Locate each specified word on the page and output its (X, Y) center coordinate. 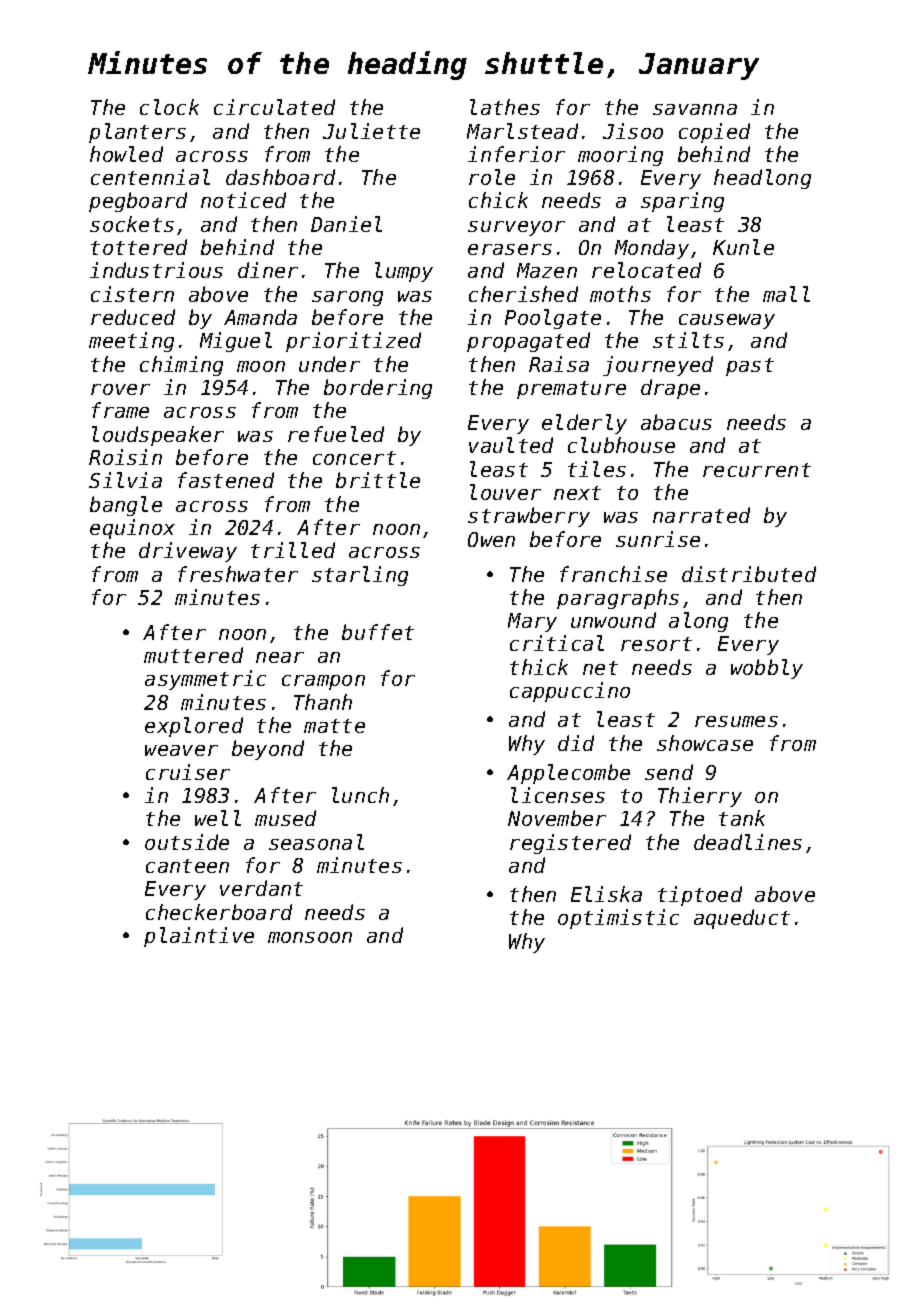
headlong (762, 179)
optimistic (618, 919)
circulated (274, 107)
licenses (558, 795)
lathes (505, 107)
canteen (187, 866)
